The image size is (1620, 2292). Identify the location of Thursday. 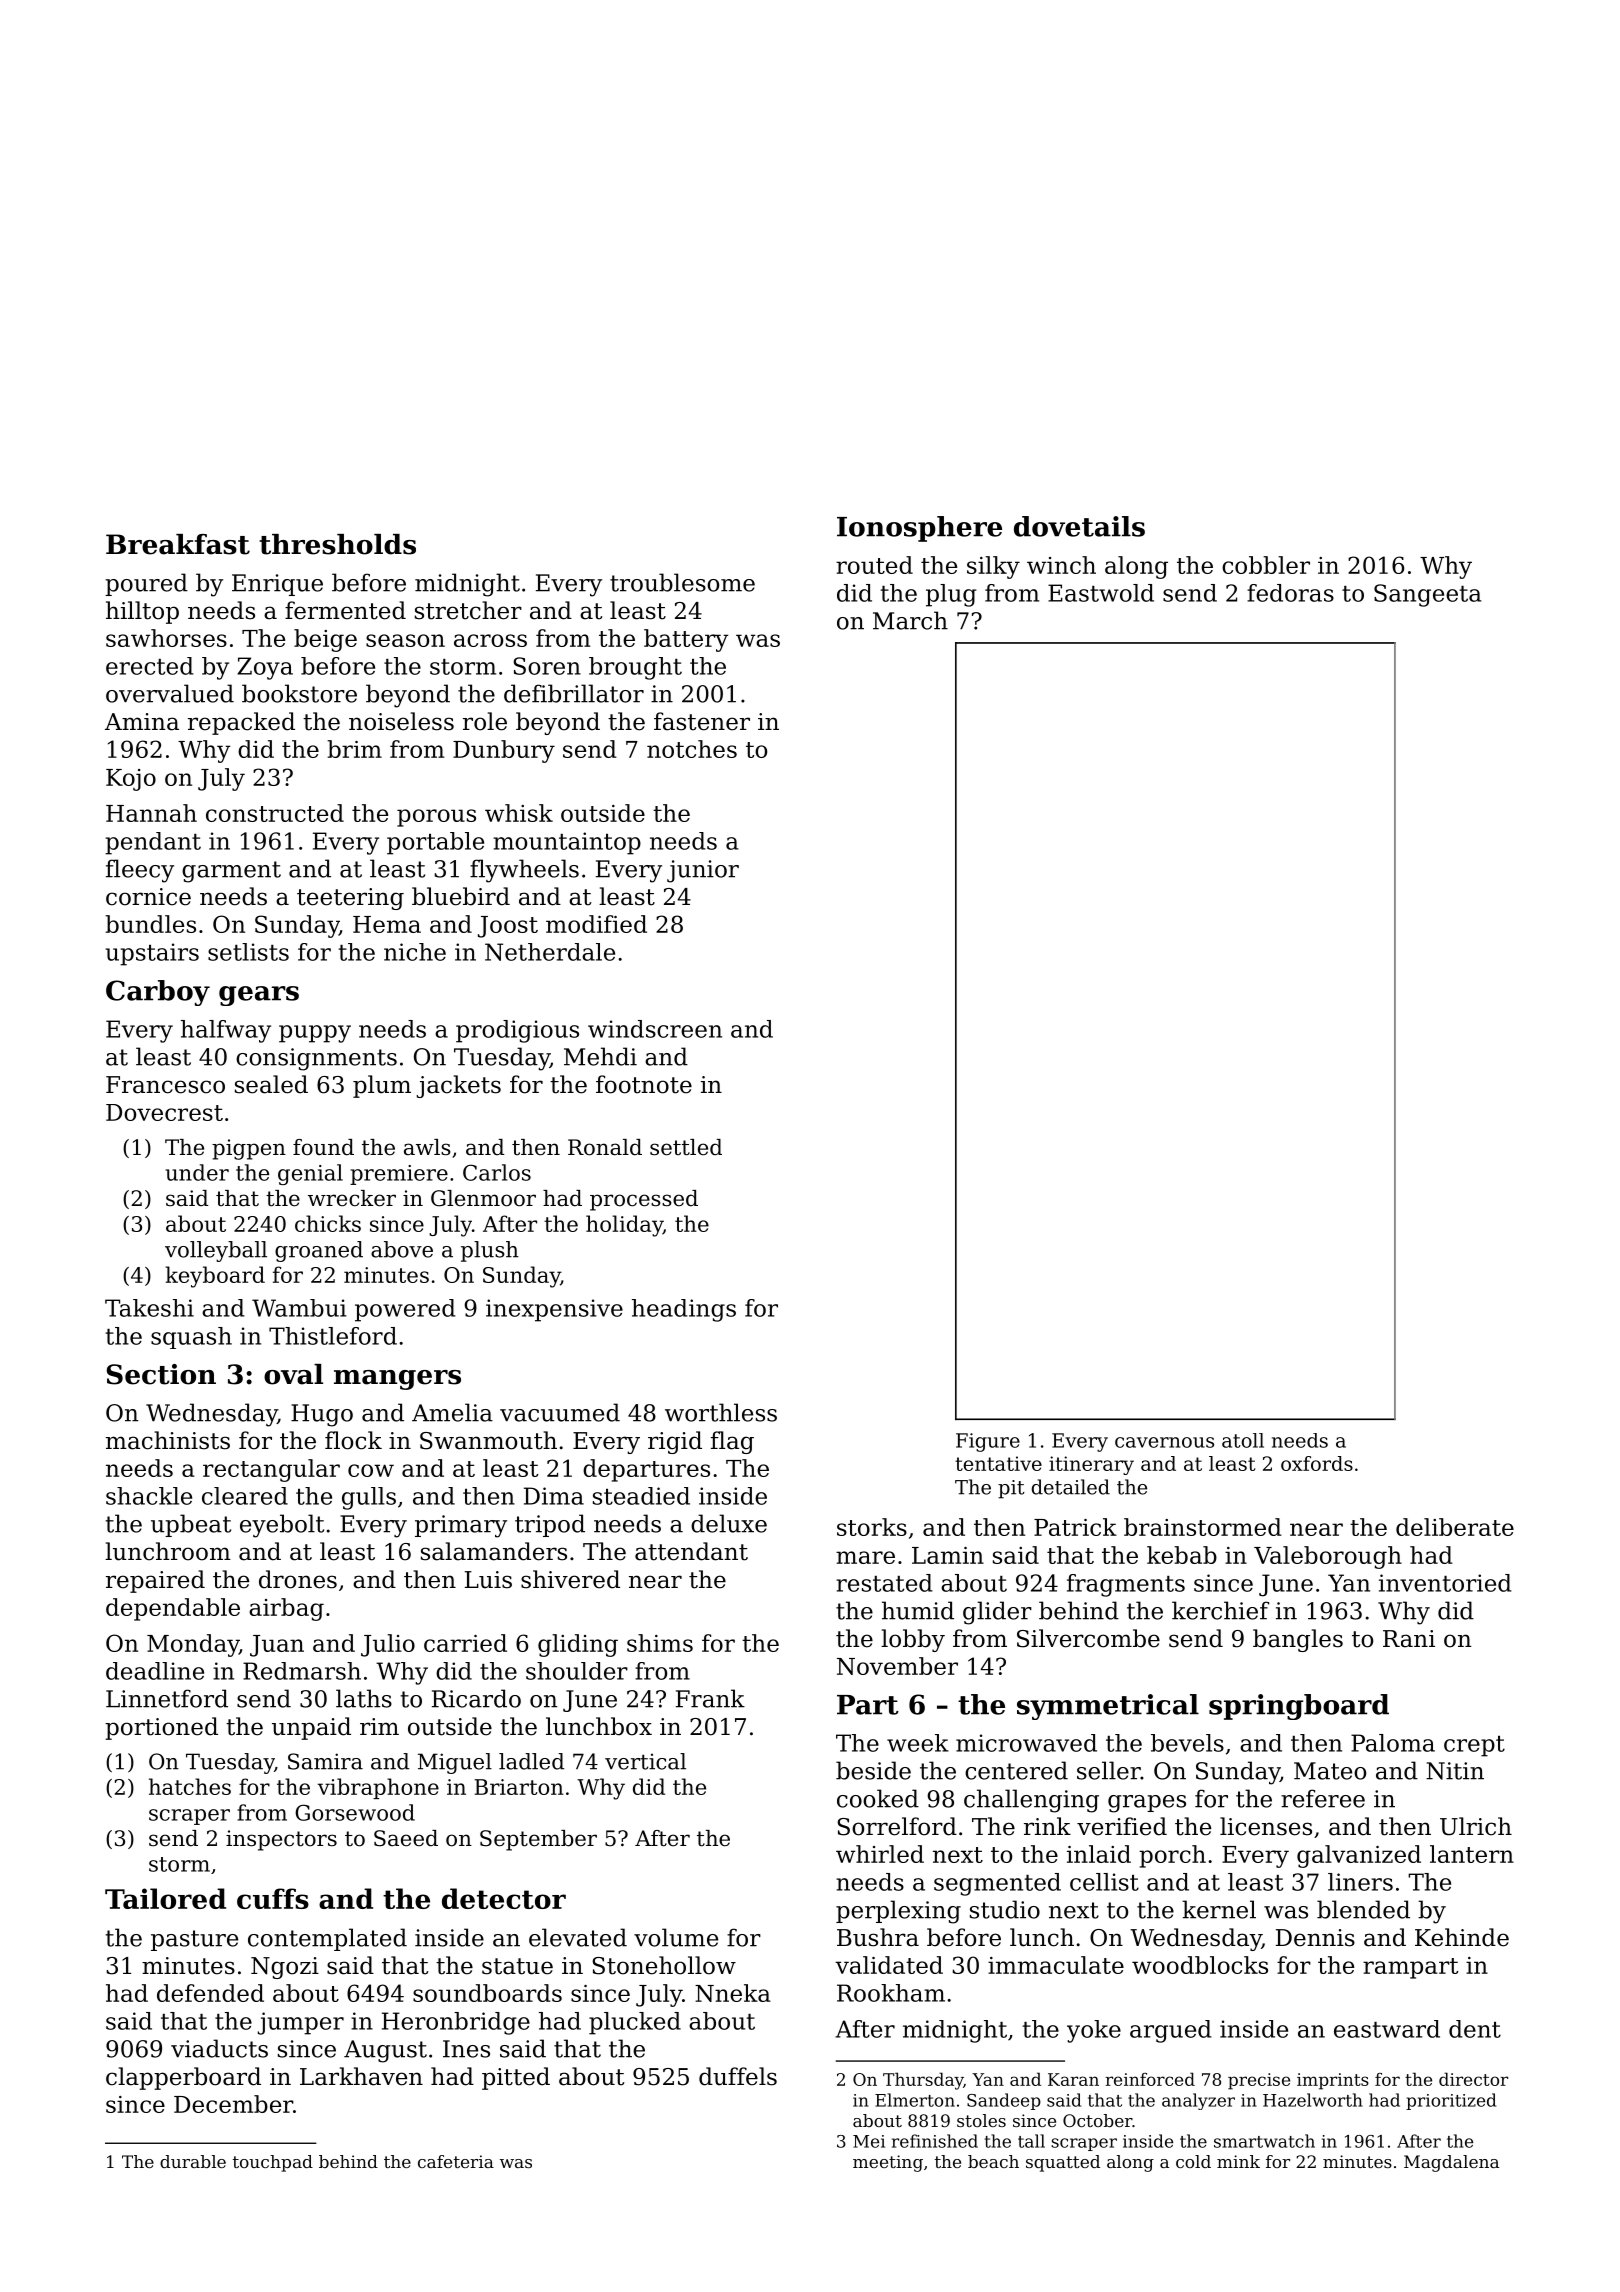
(923, 2081).
